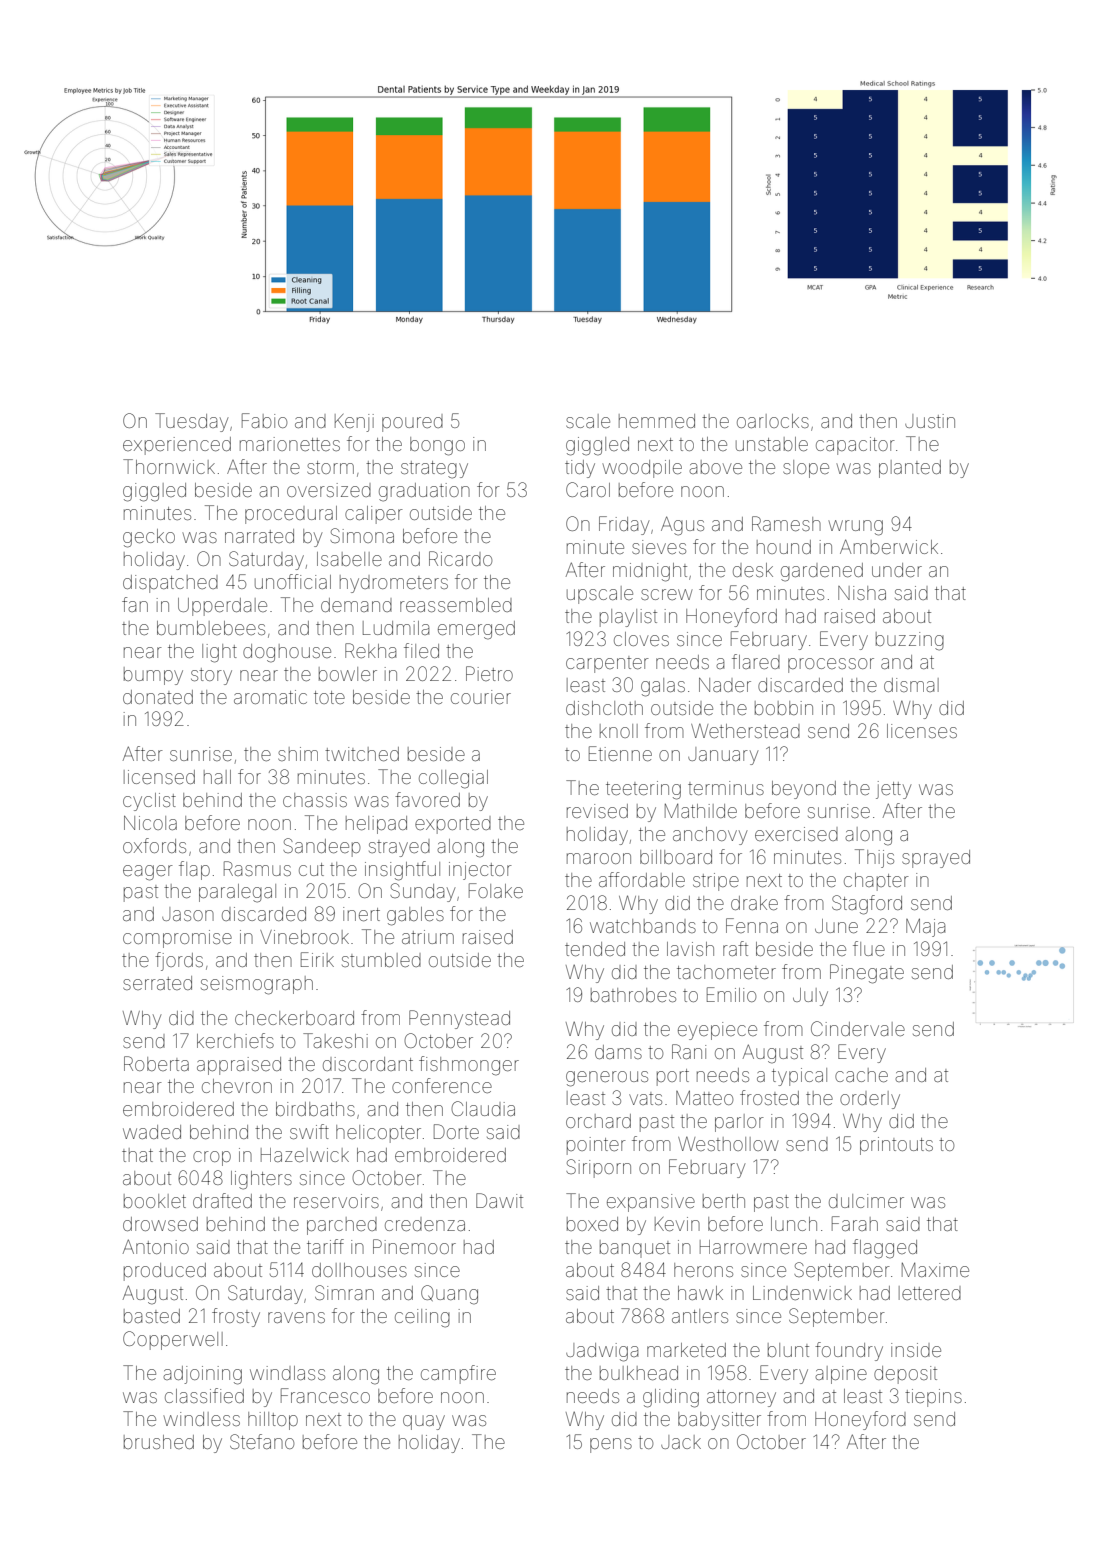 Image resolution: width=1096 pixels, height=1557 pixels. What do you see at coordinates (156, 1246) in the document?
I see `Antonio` at bounding box center [156, 1246].
